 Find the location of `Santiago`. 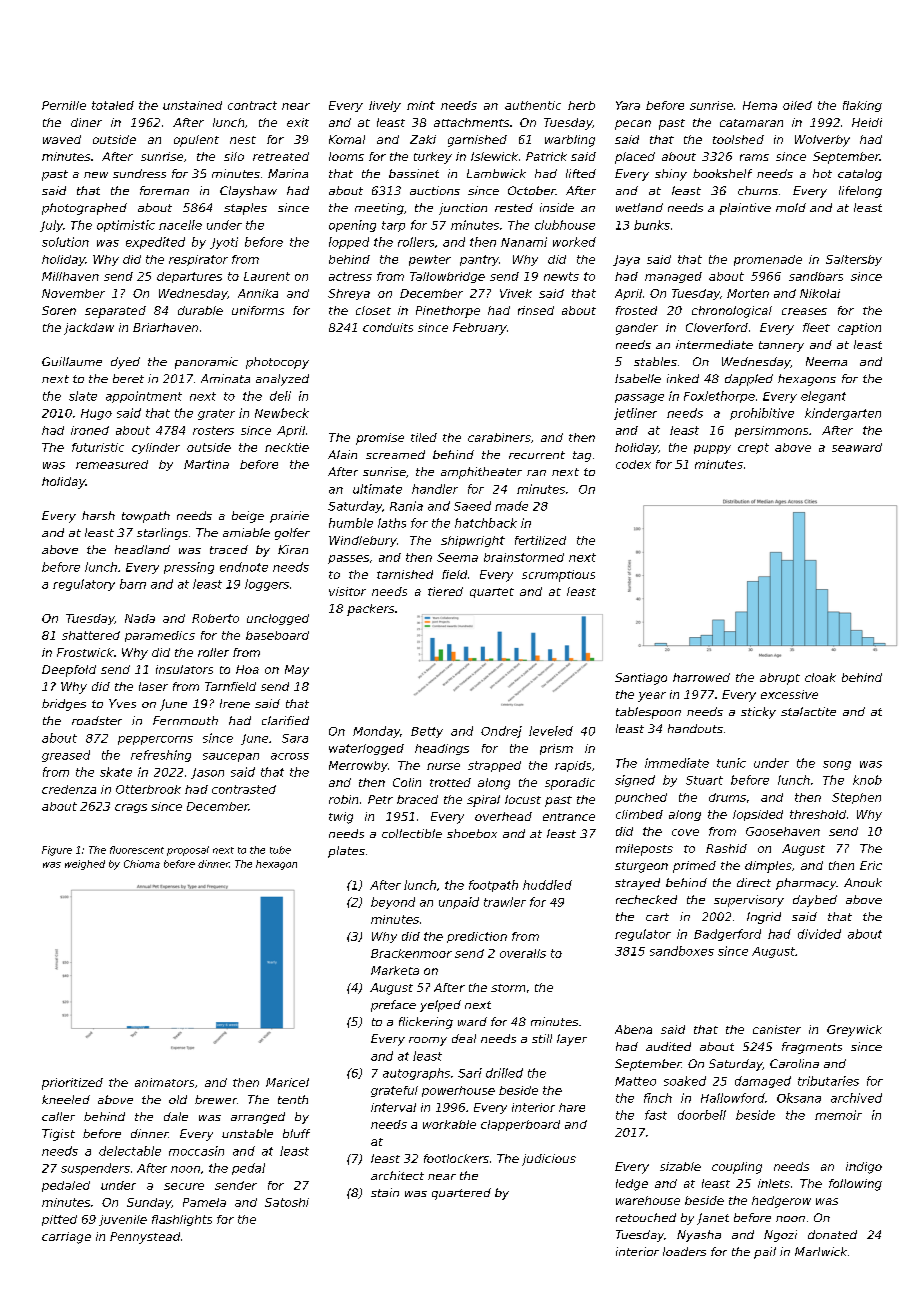

Santiago is located at coordinates (641, 679).
